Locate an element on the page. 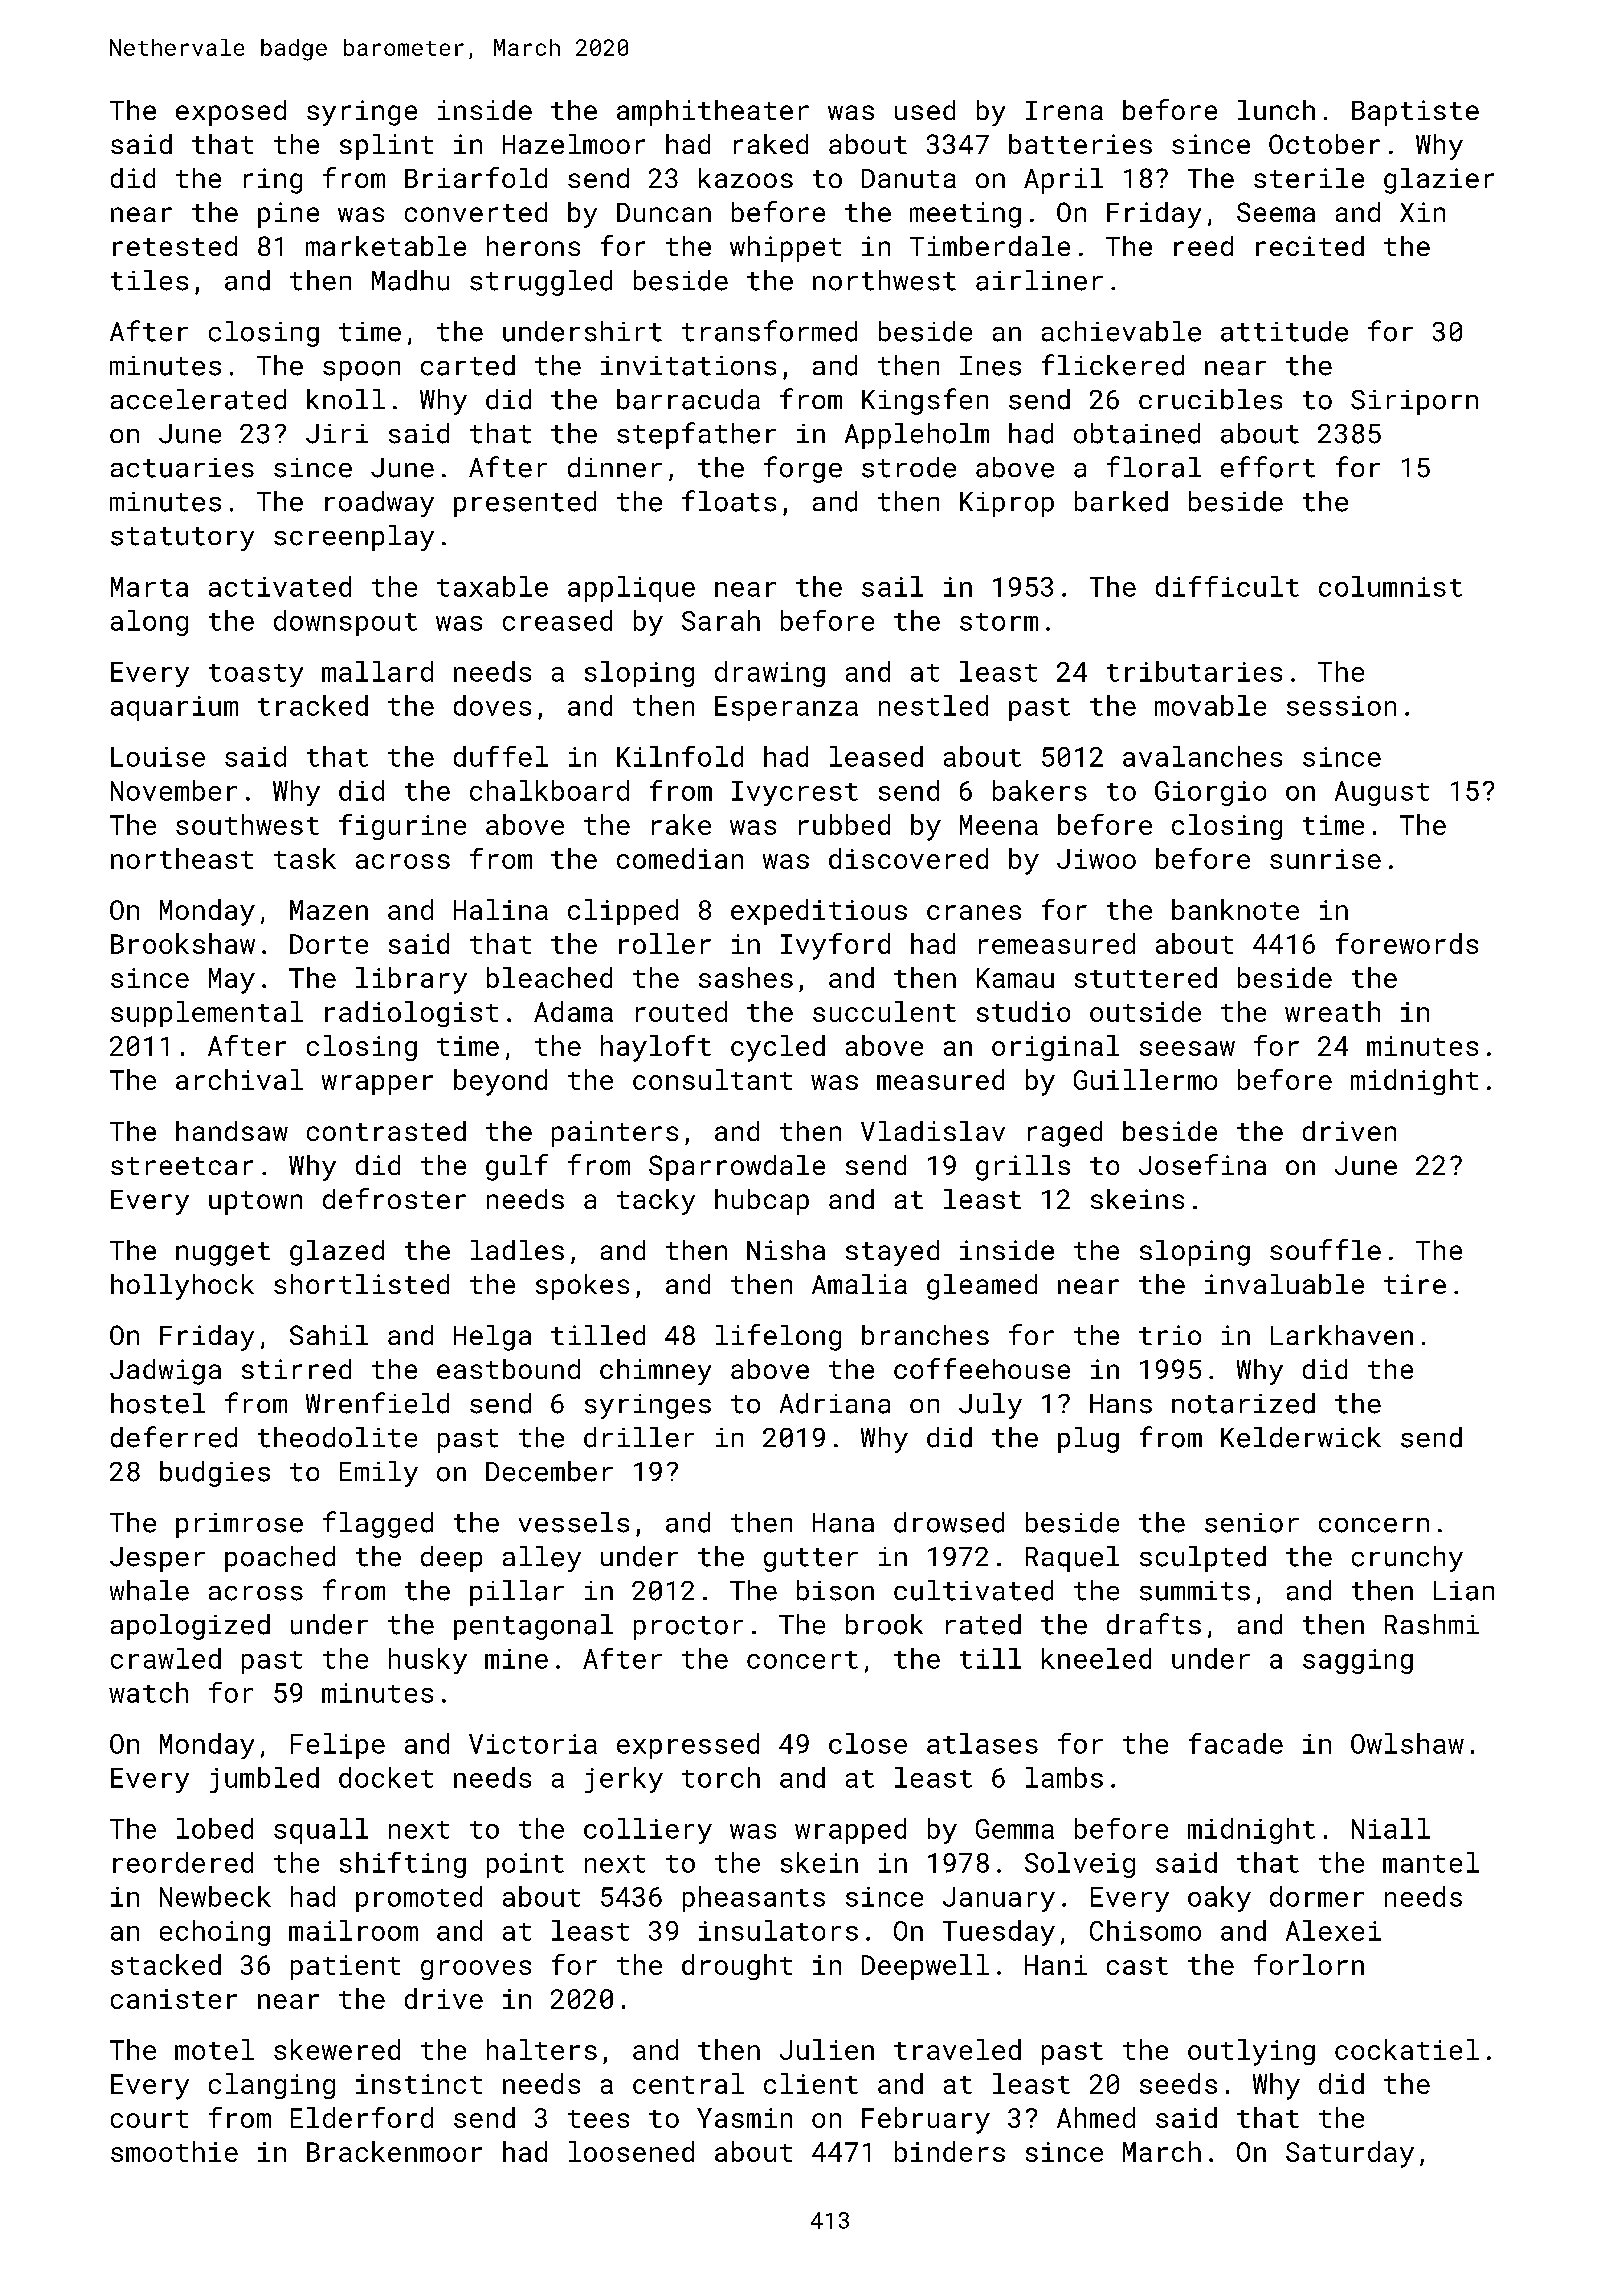 This document has width=1620, height=2292. grills is located at coordinates (1023, 1168).
